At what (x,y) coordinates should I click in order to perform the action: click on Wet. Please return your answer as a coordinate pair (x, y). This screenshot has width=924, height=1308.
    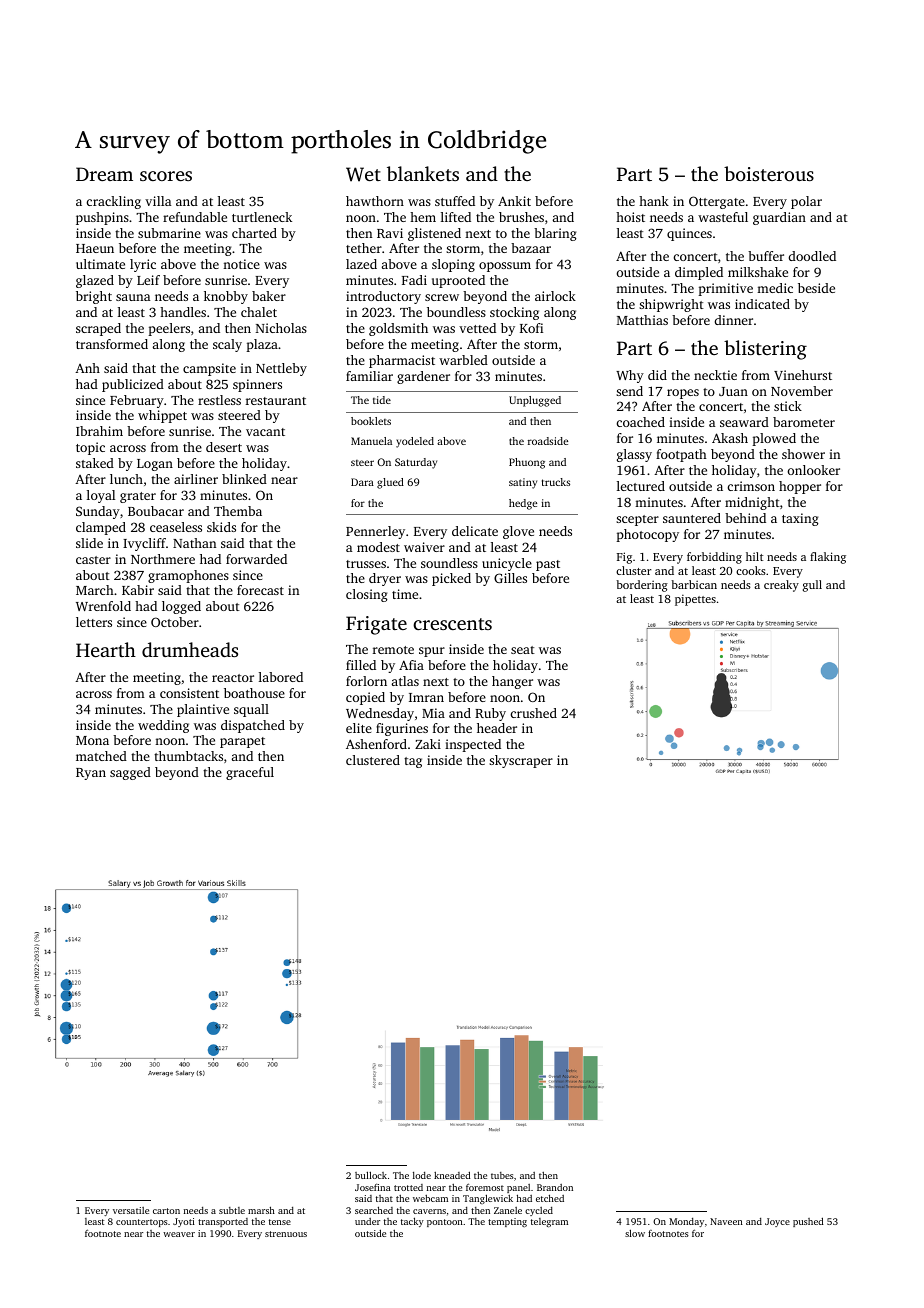
    Looking at the image, I should click on (363, 174).
